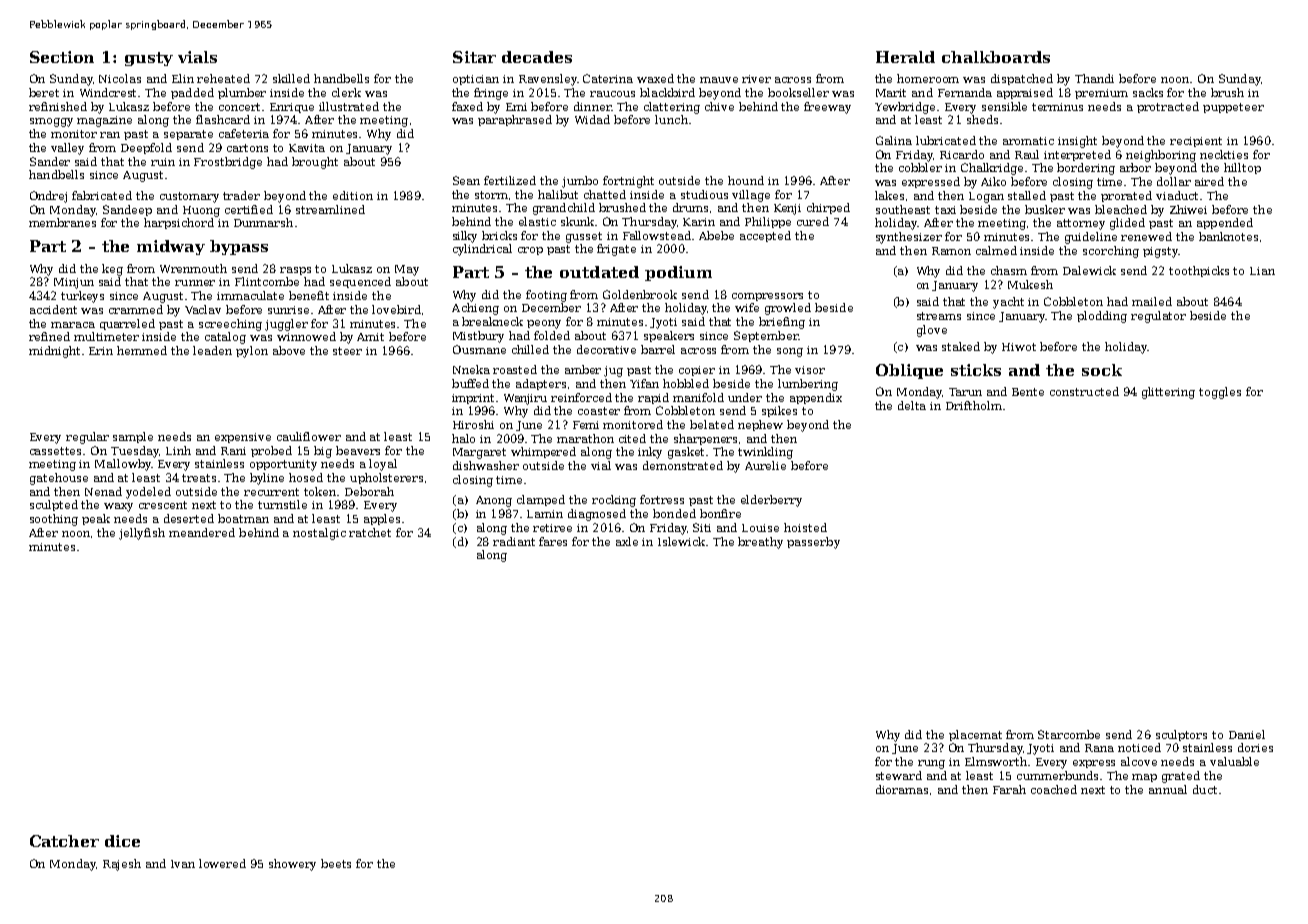 This page has width=1308, height=924. Describe the element at coordinates (974, 405) in the page. I see `Driftholm` at that location.
